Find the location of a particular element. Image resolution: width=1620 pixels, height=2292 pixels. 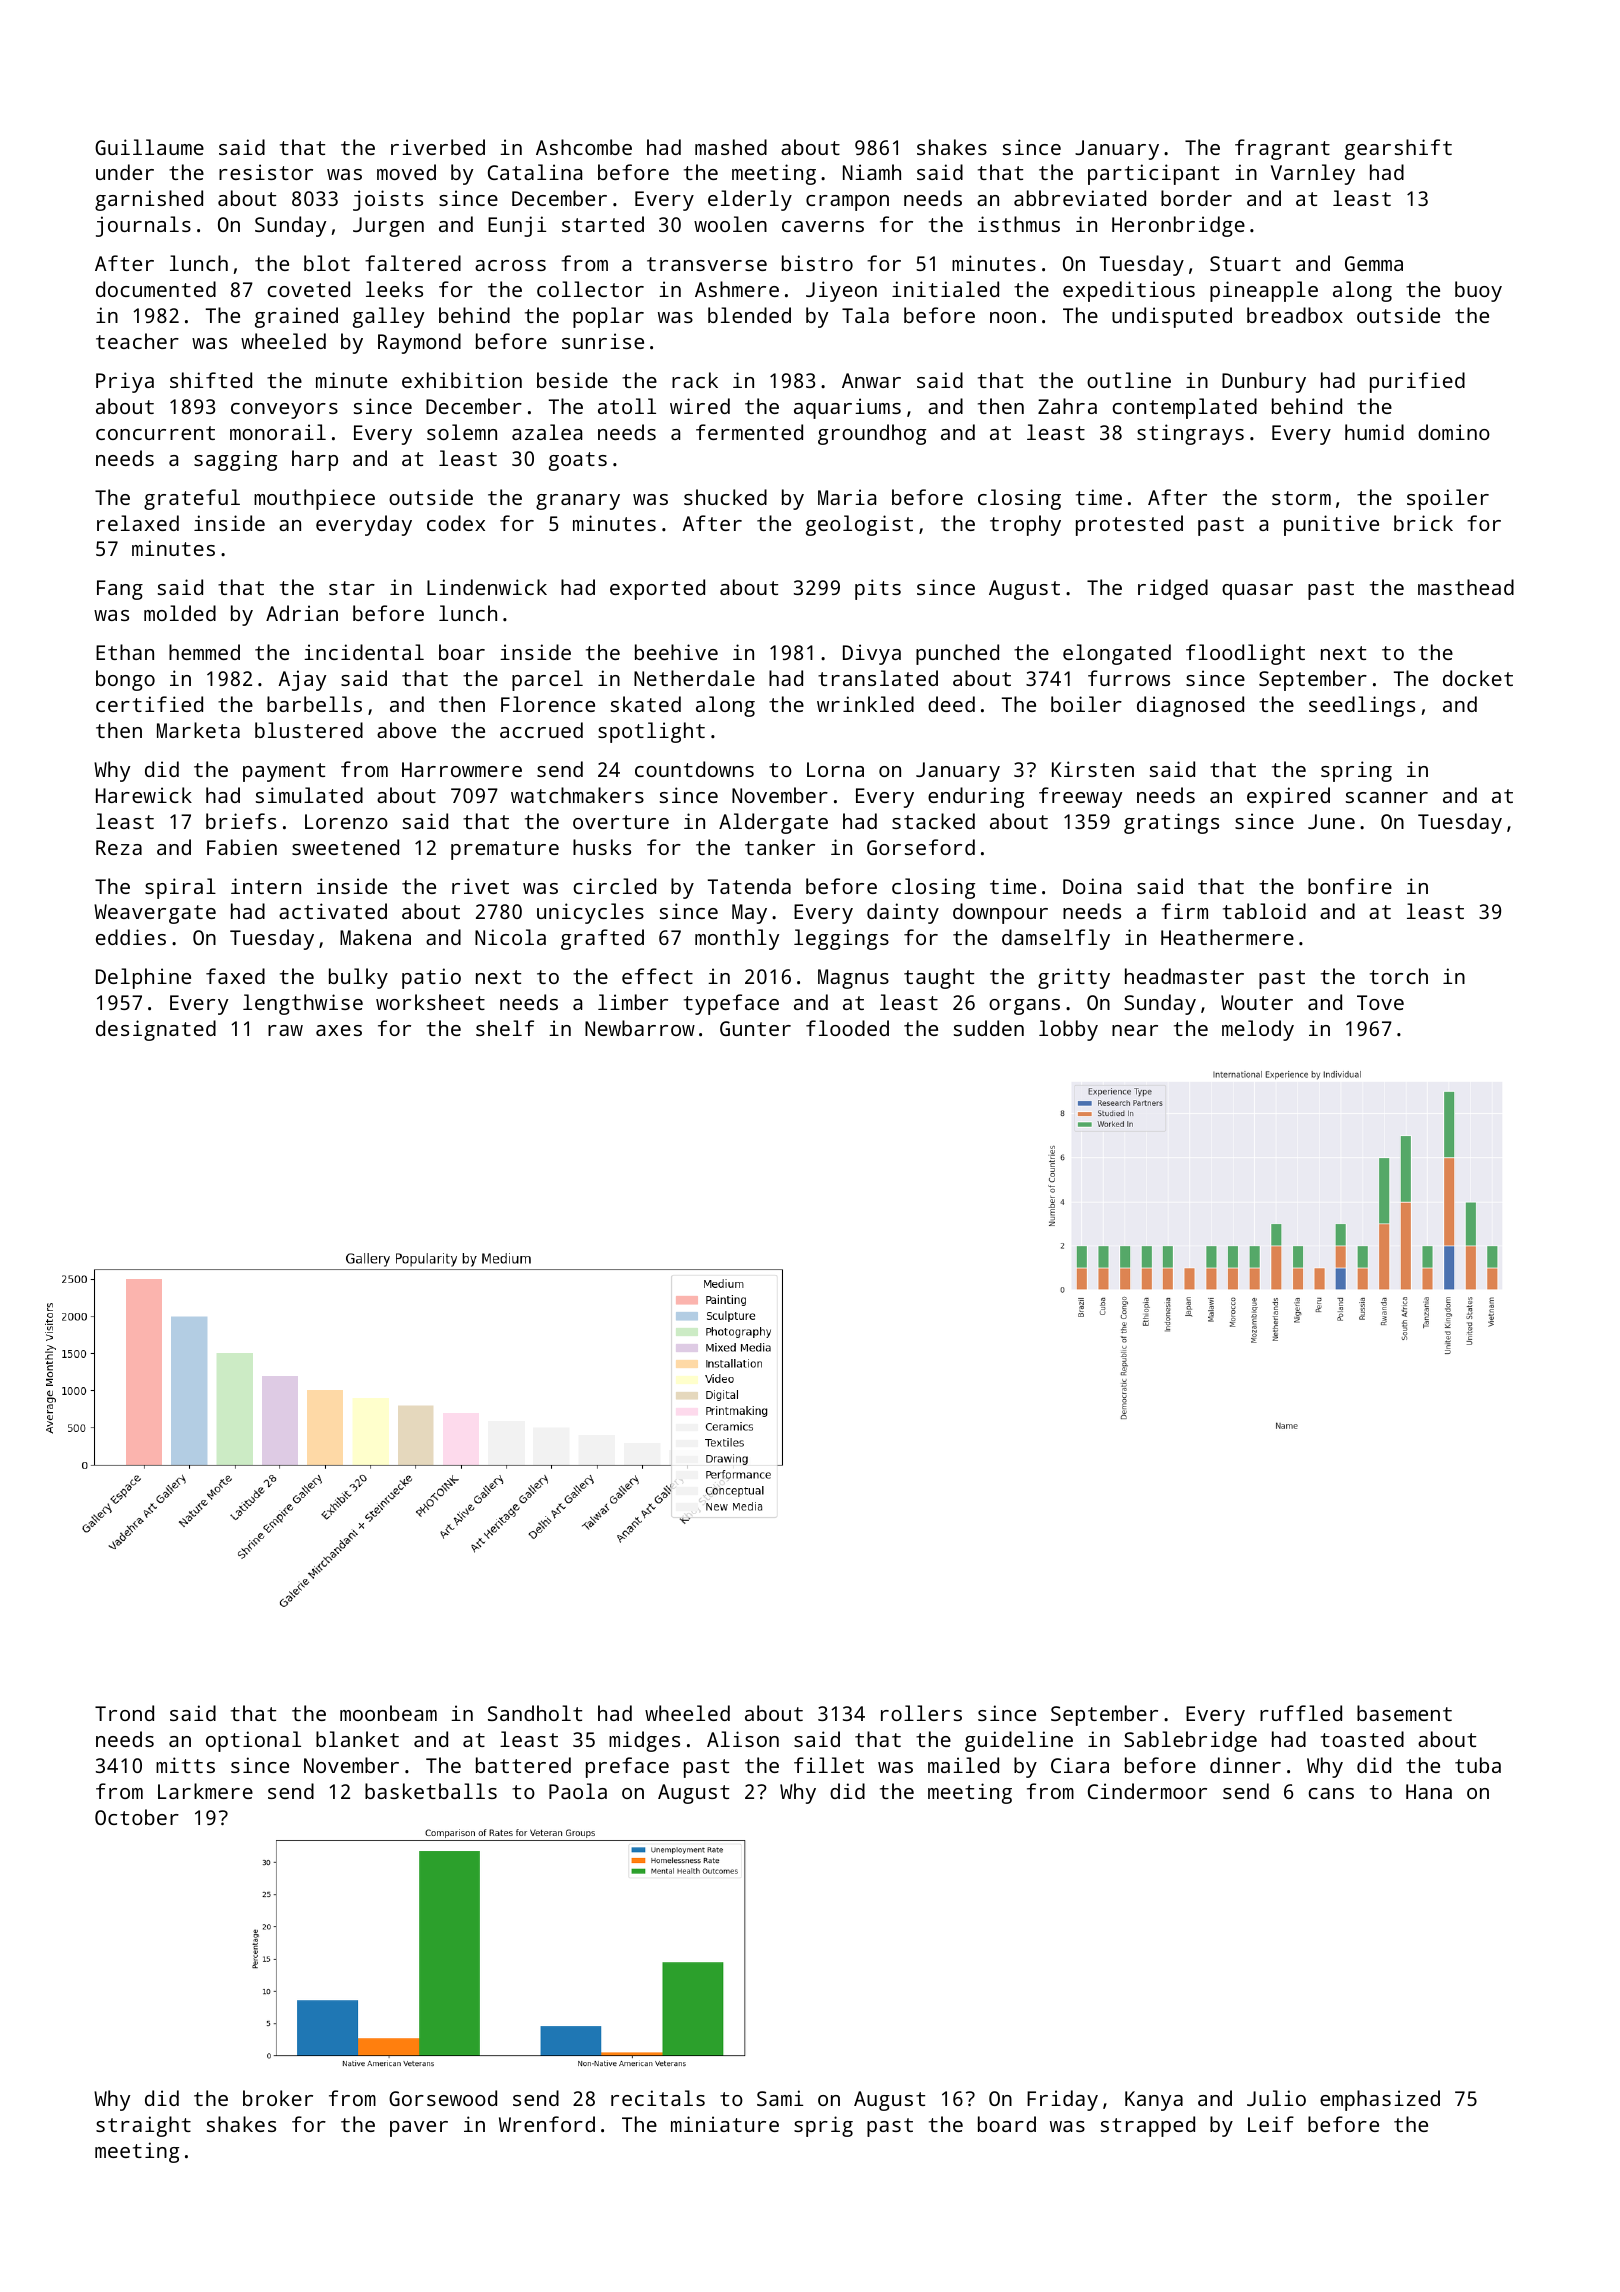

straight is located at coordinates (143, 2126).
